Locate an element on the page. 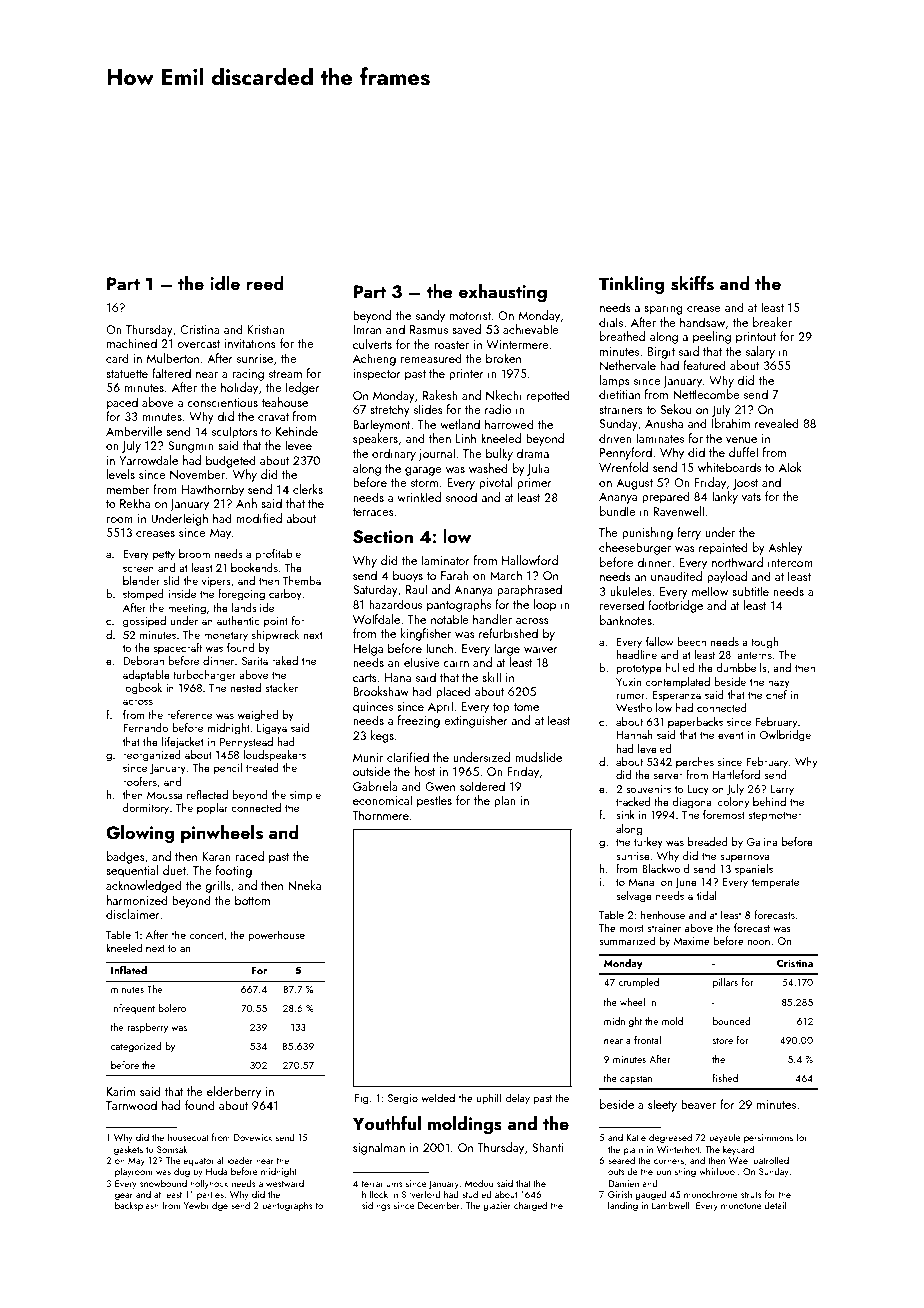  exhausting is located at coordinates (503, 293).
